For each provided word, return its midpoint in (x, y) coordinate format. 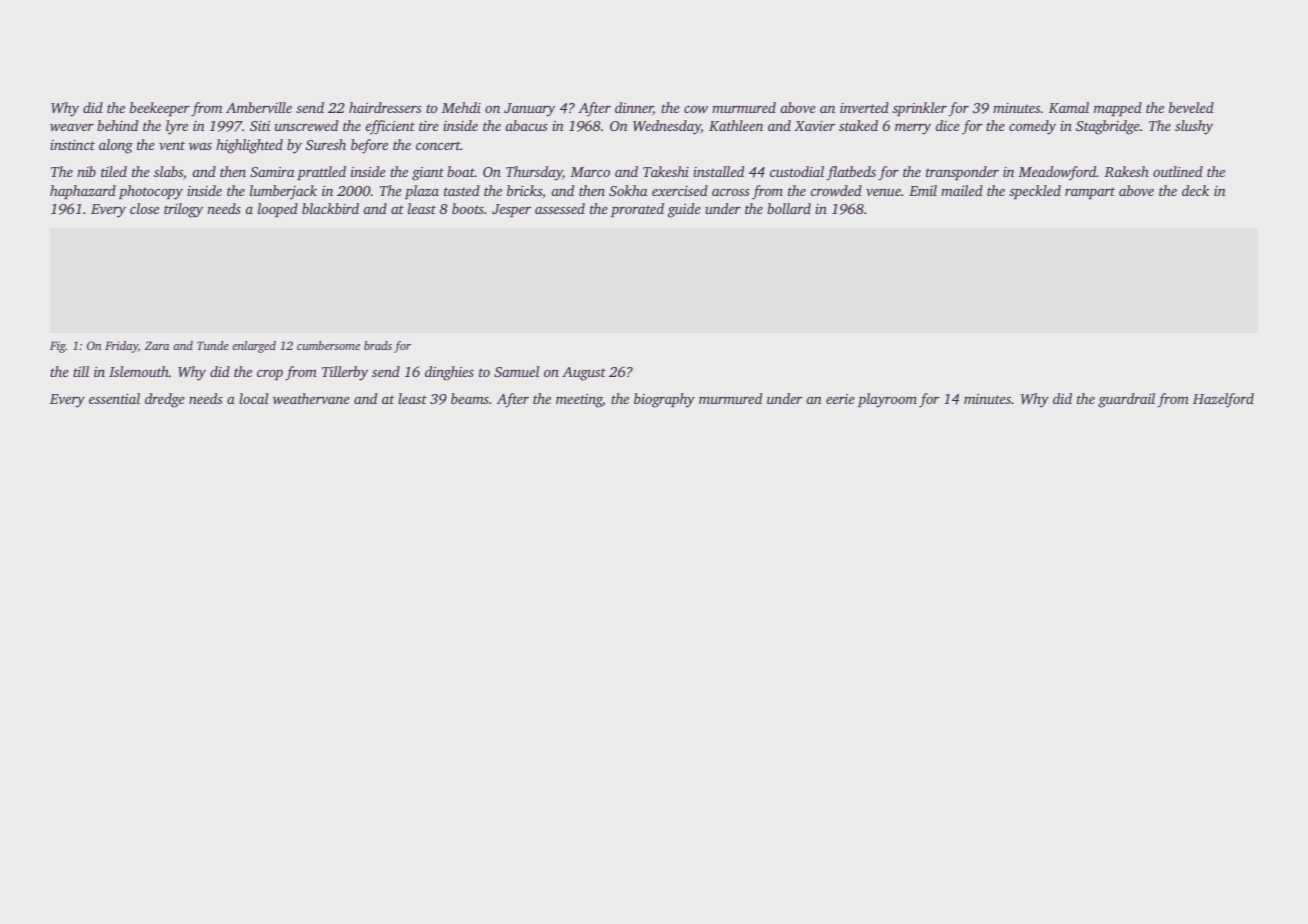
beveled (1191, 107)
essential (114, 398)
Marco (590, 172)
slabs (168, 171)
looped (278, 210)
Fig (58, 347)
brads (378, 345)
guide (684, 210)
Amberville (259, 107)
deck (1195, 190)
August (584, 374)
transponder (962, 173)
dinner (634, 109)
